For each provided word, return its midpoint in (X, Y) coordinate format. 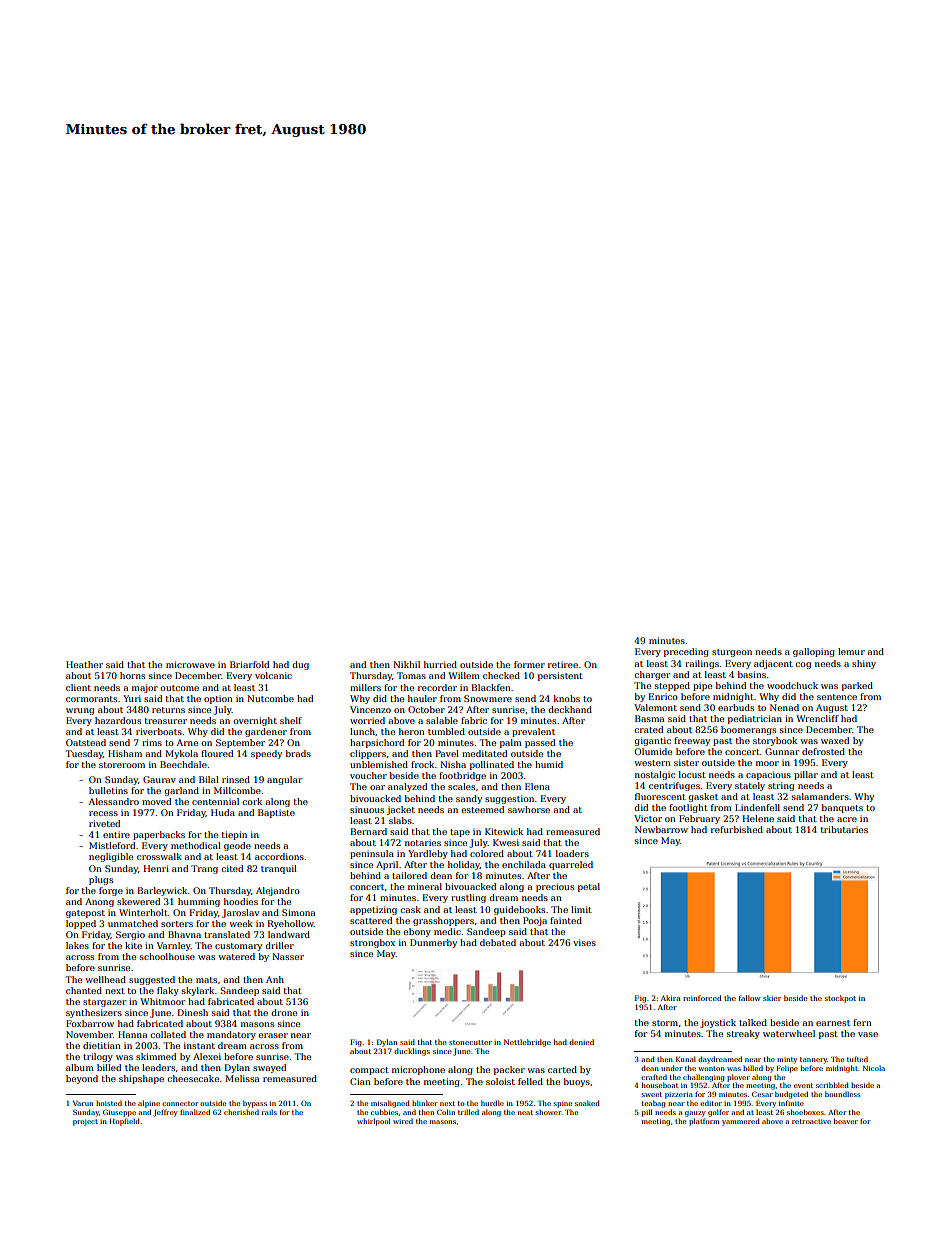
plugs (101, 880)
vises (584, 942)
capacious (768, 775)
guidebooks (519, 910)
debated (498, 942)
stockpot (840, 999)
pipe (702, 686)
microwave (190, 664)
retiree (563, 664)
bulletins (108, 790)
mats (206, 980)
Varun (83, 1103)
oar (377, 787)
